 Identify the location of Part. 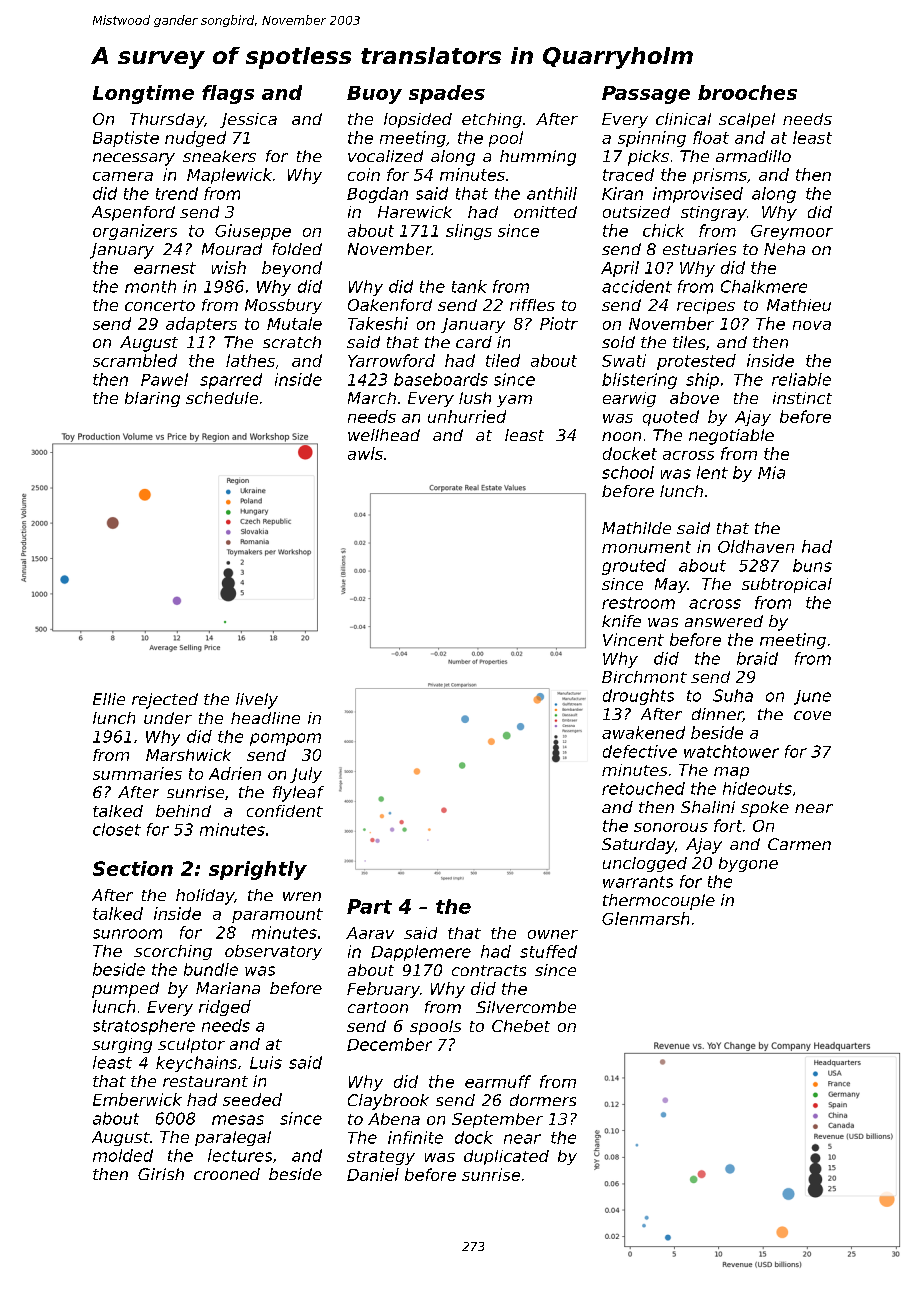
(369, 906).
